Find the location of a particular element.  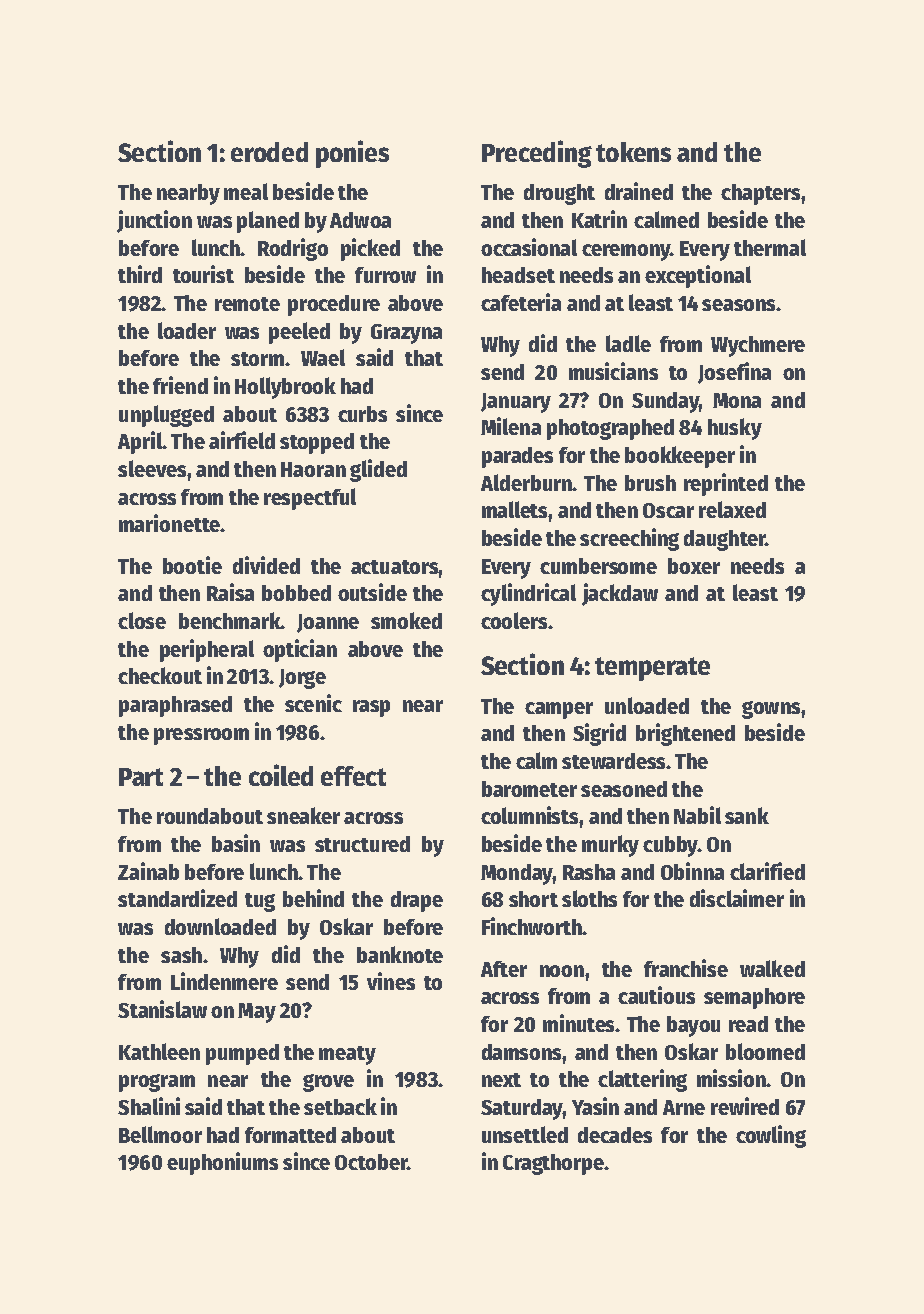

remote is located at coordinates (247, 304).
